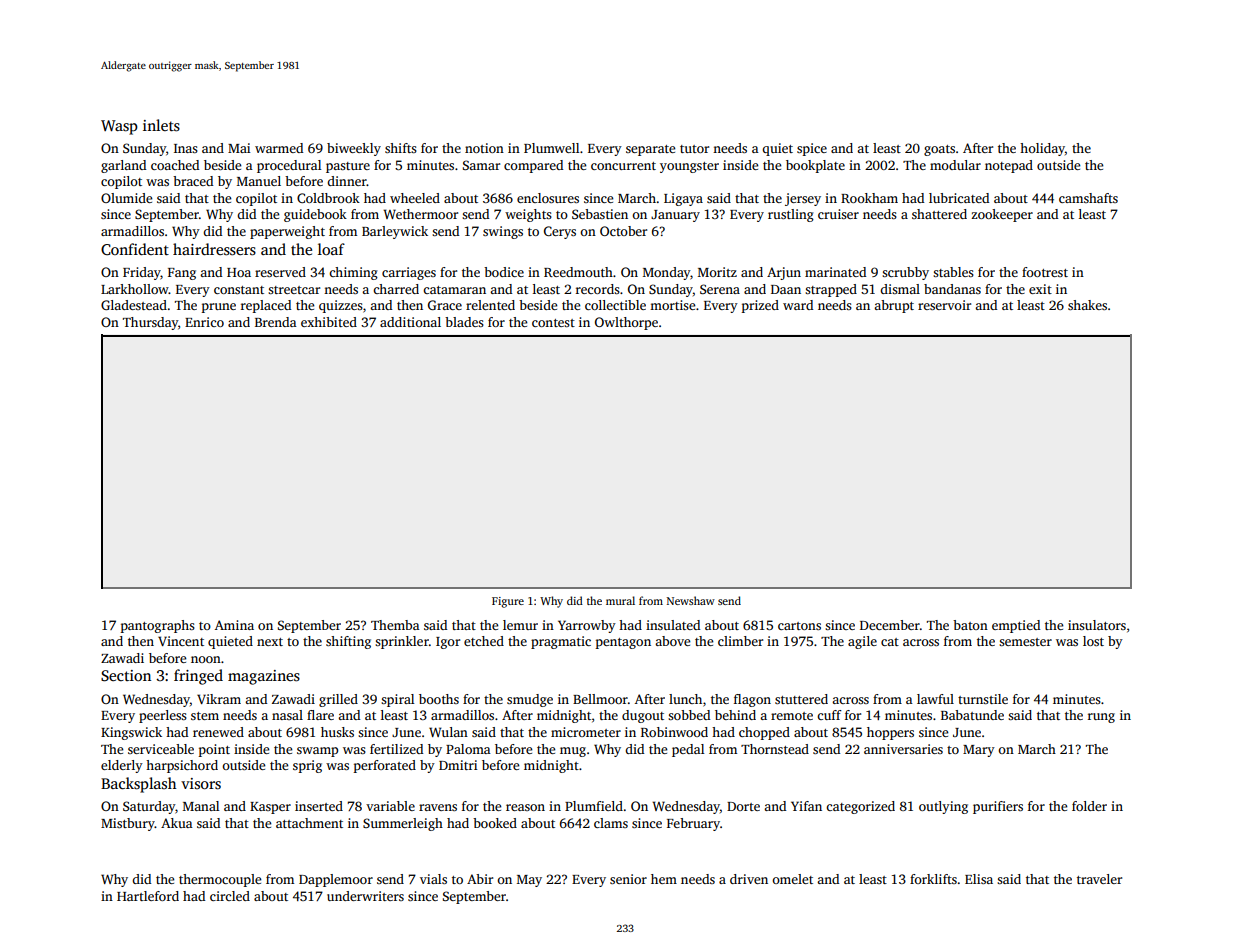 Image resolution: width=1233 pixels, height=952 pixels. Describe the element at coordinates (336, 880) in the screenshot. I see `Dapplemoor` at that location.
